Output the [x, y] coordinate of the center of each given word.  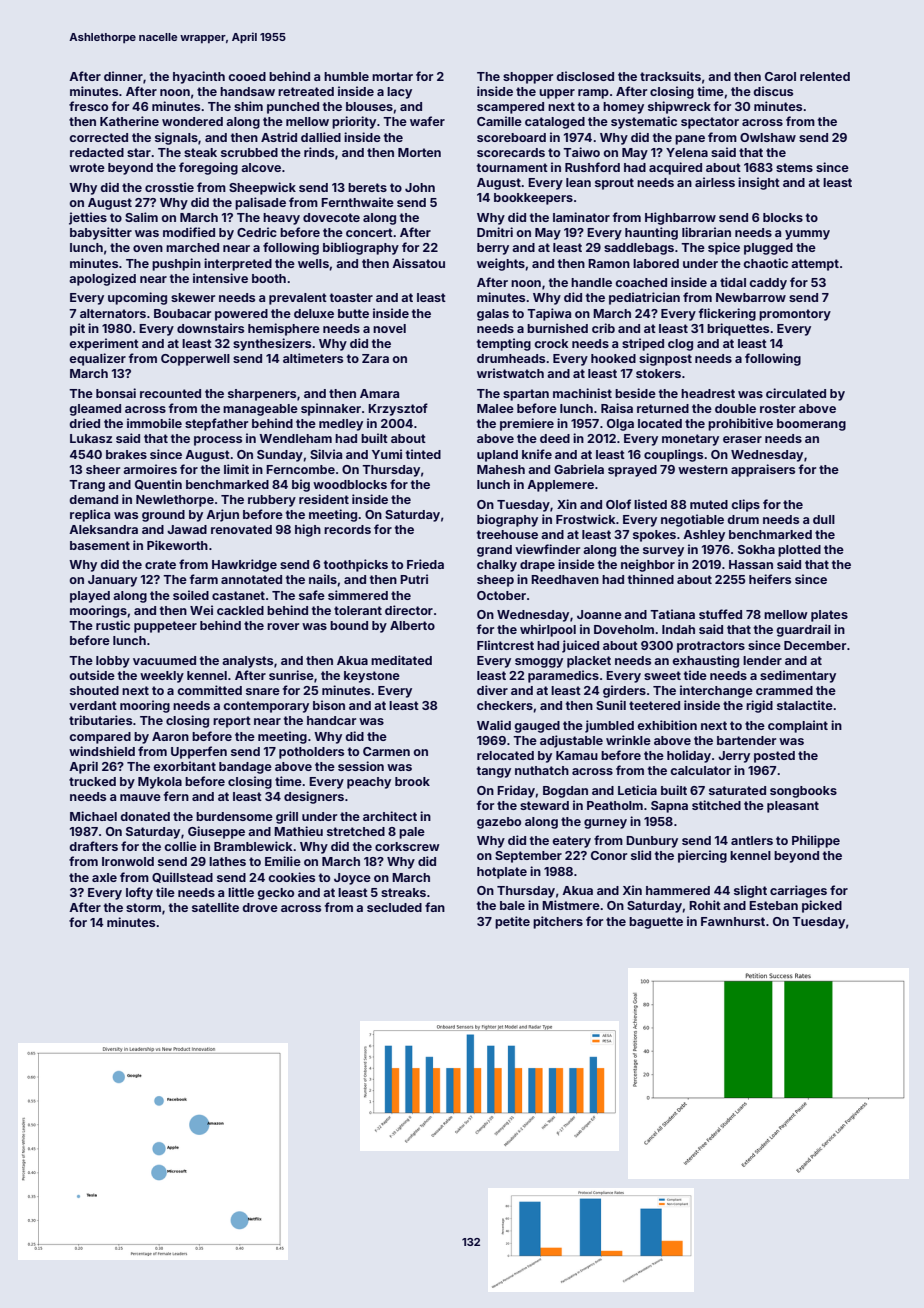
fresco [88, 106]
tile [165, 892]
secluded [394, 907]
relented [825, 76]
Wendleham [295, 438]
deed [555, 438]
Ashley [704, 536]
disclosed [585, 76]
